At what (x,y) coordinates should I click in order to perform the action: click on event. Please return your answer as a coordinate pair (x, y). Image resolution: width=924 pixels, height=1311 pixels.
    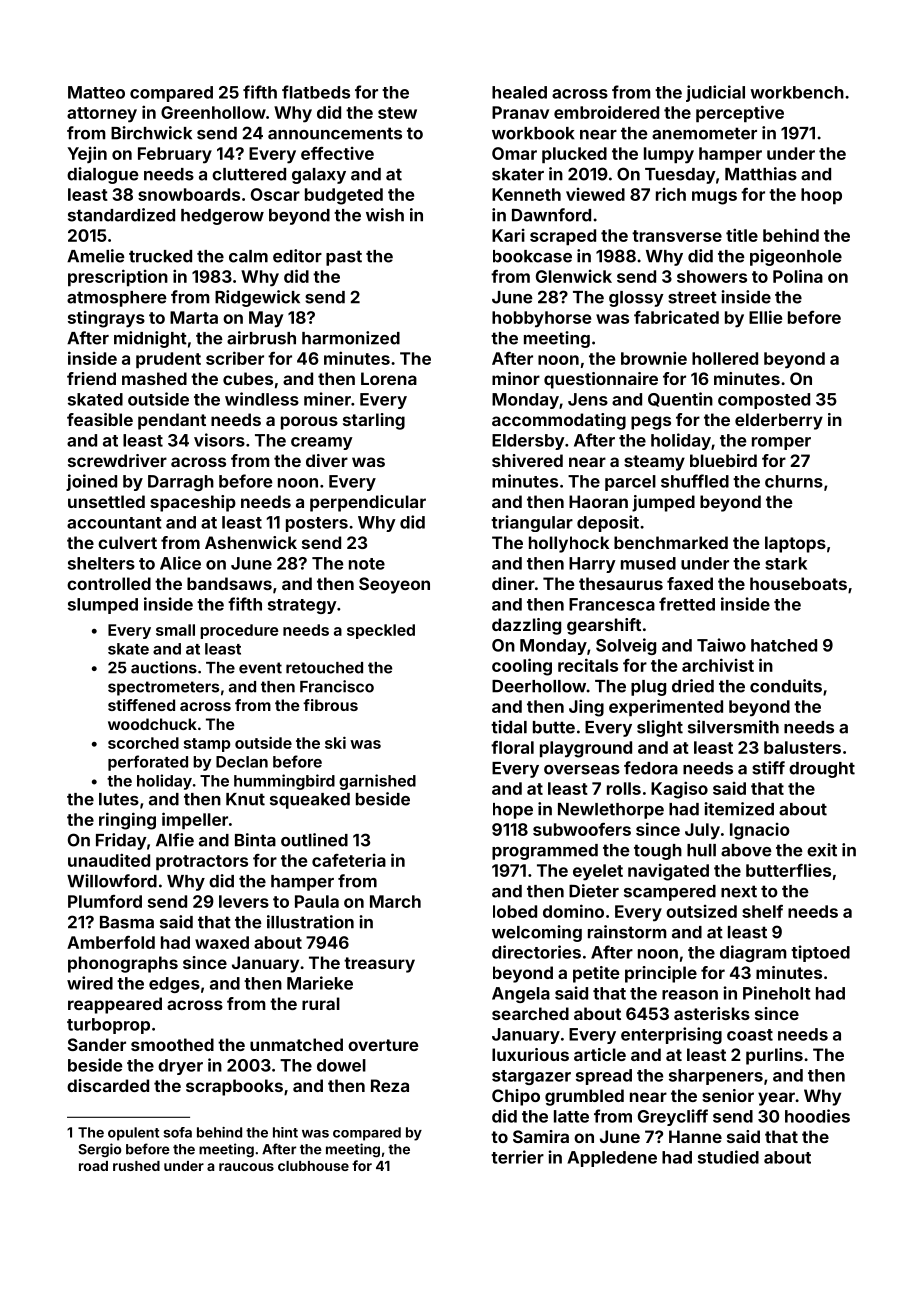
    Looking at the image, I should click on (260, 668).
